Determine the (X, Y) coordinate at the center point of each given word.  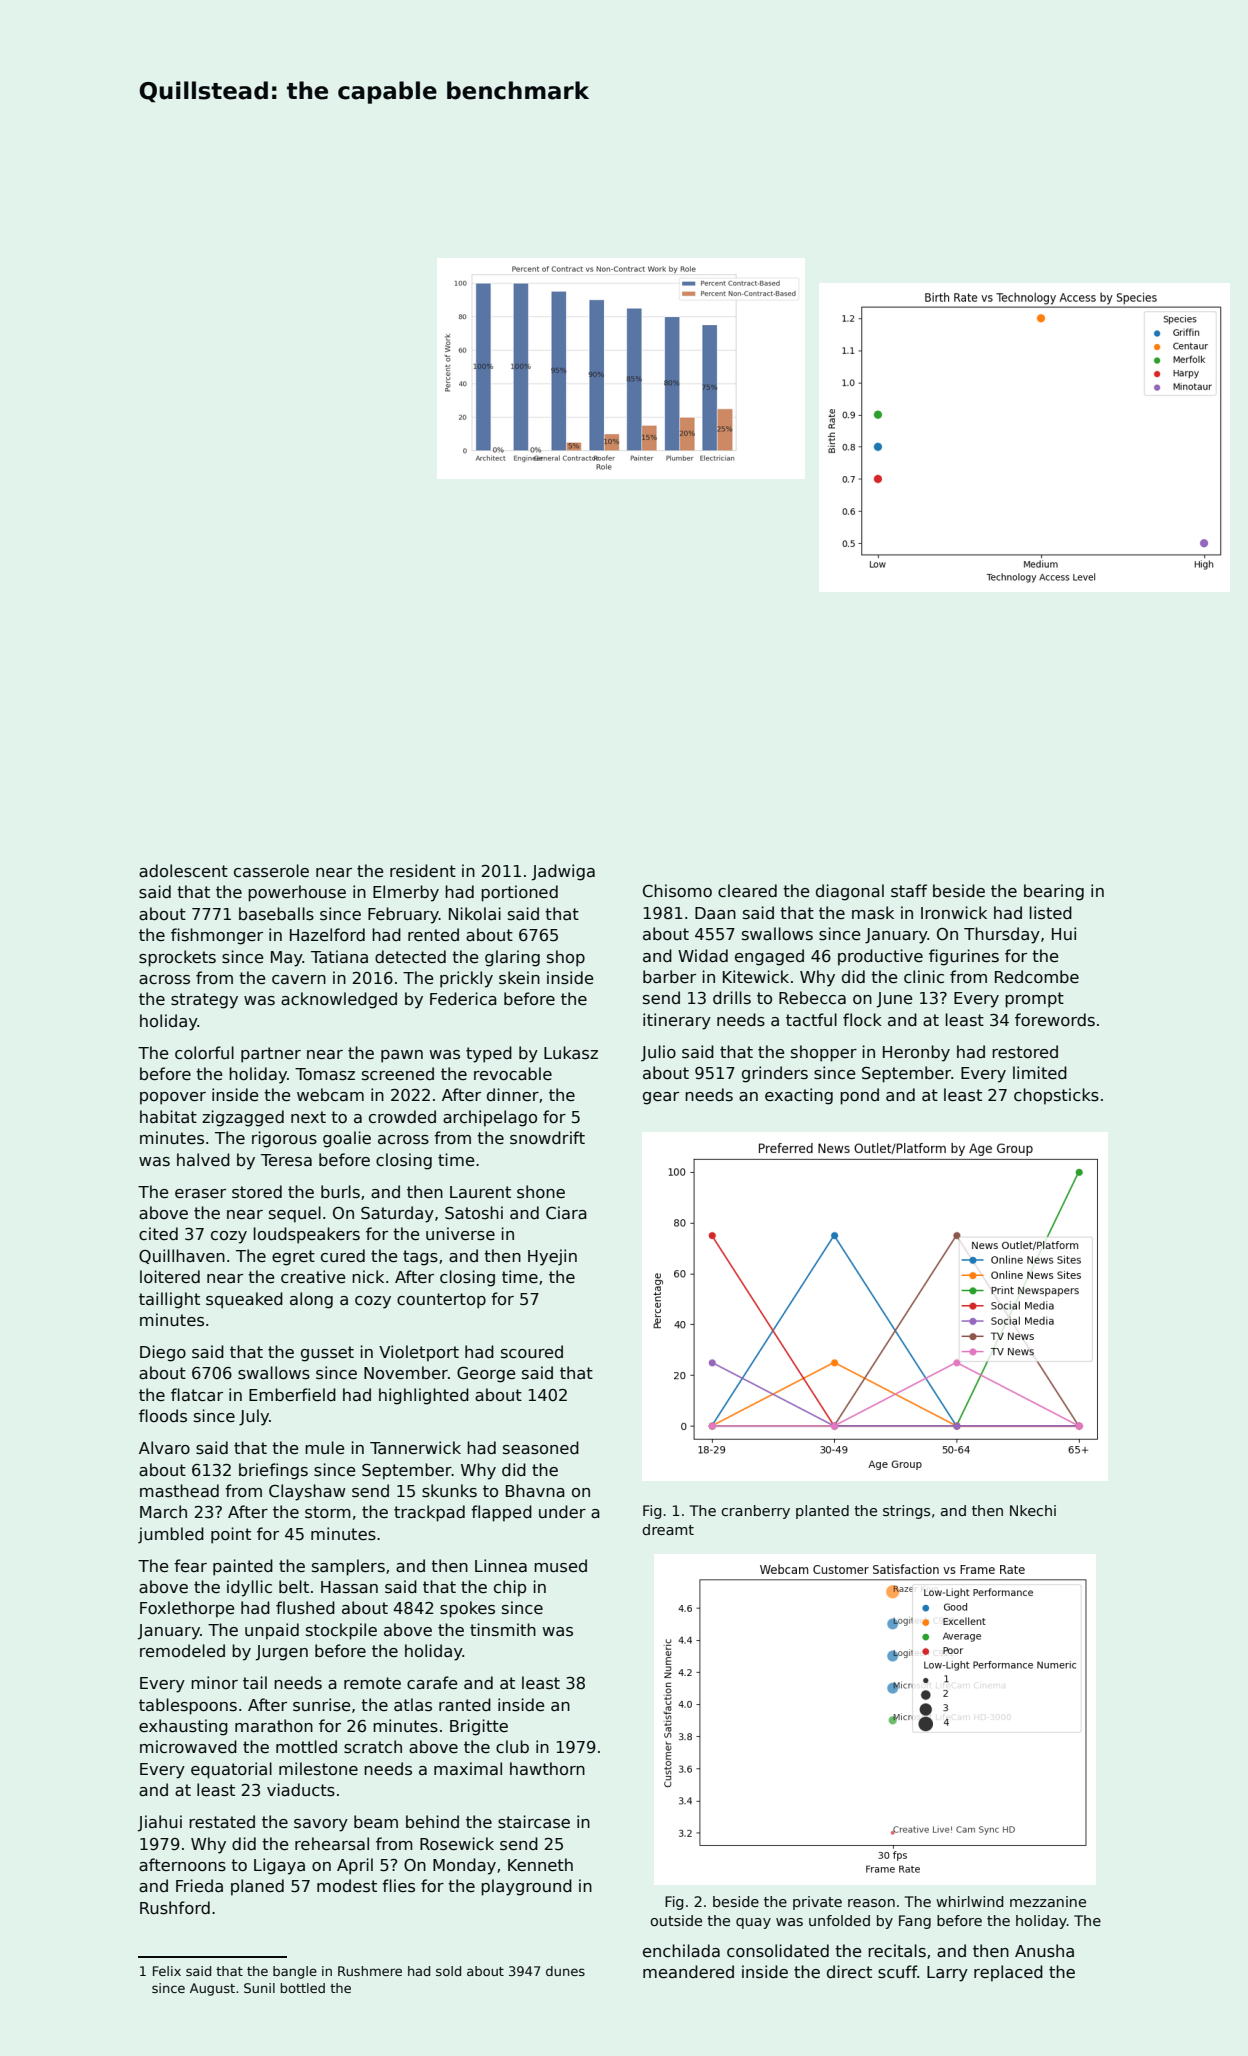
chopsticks (1056, 1096)
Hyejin (552, 1257)
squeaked (244, 1300)
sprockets (177, 958)
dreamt (668, 1529)
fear (190, 1566)
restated (222, 1822)
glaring (512, 958)
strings (906, 1512)
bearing (1054, 892)
